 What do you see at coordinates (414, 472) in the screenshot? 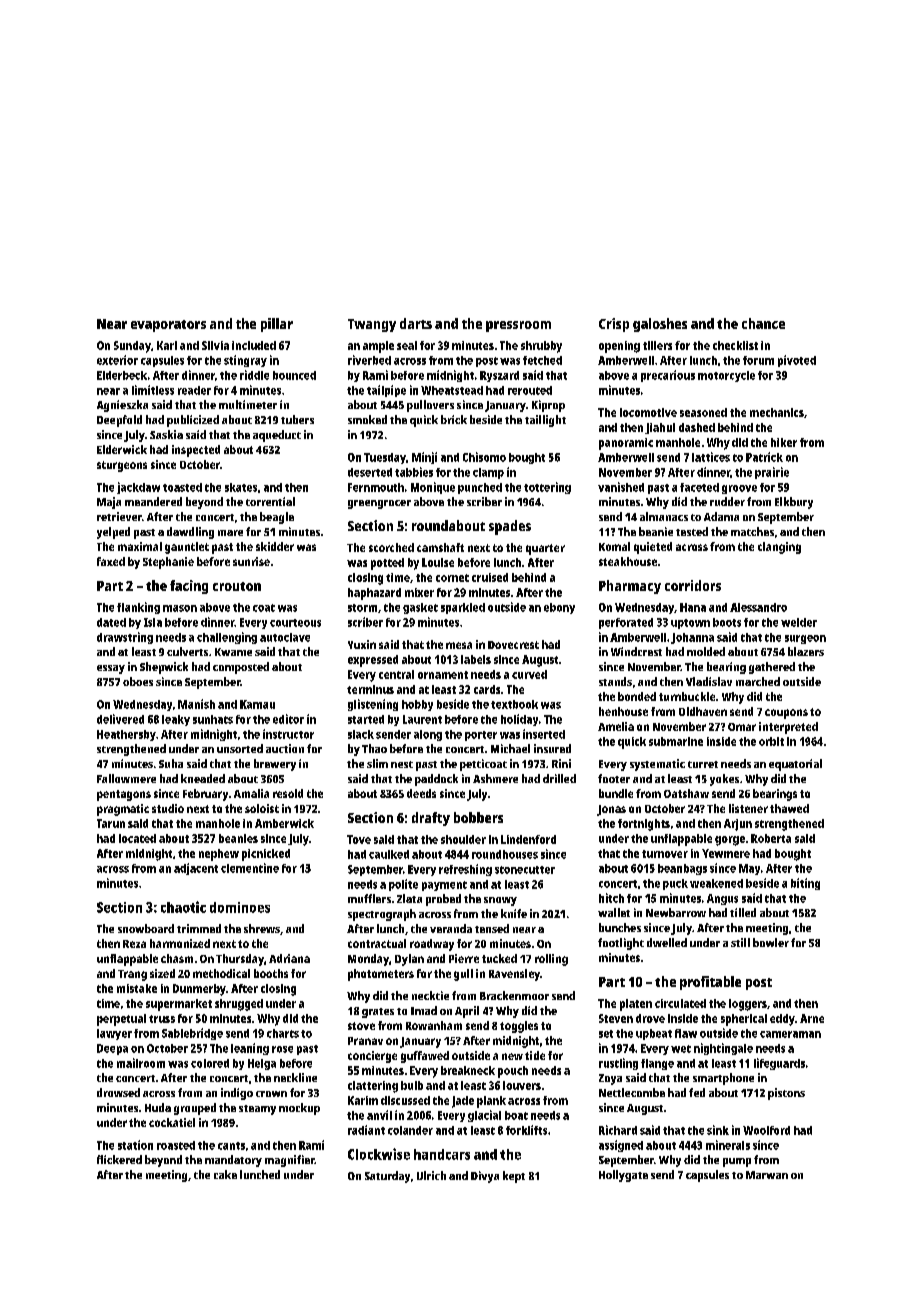
I see `tabbies` at bounding box center [414, 472].
